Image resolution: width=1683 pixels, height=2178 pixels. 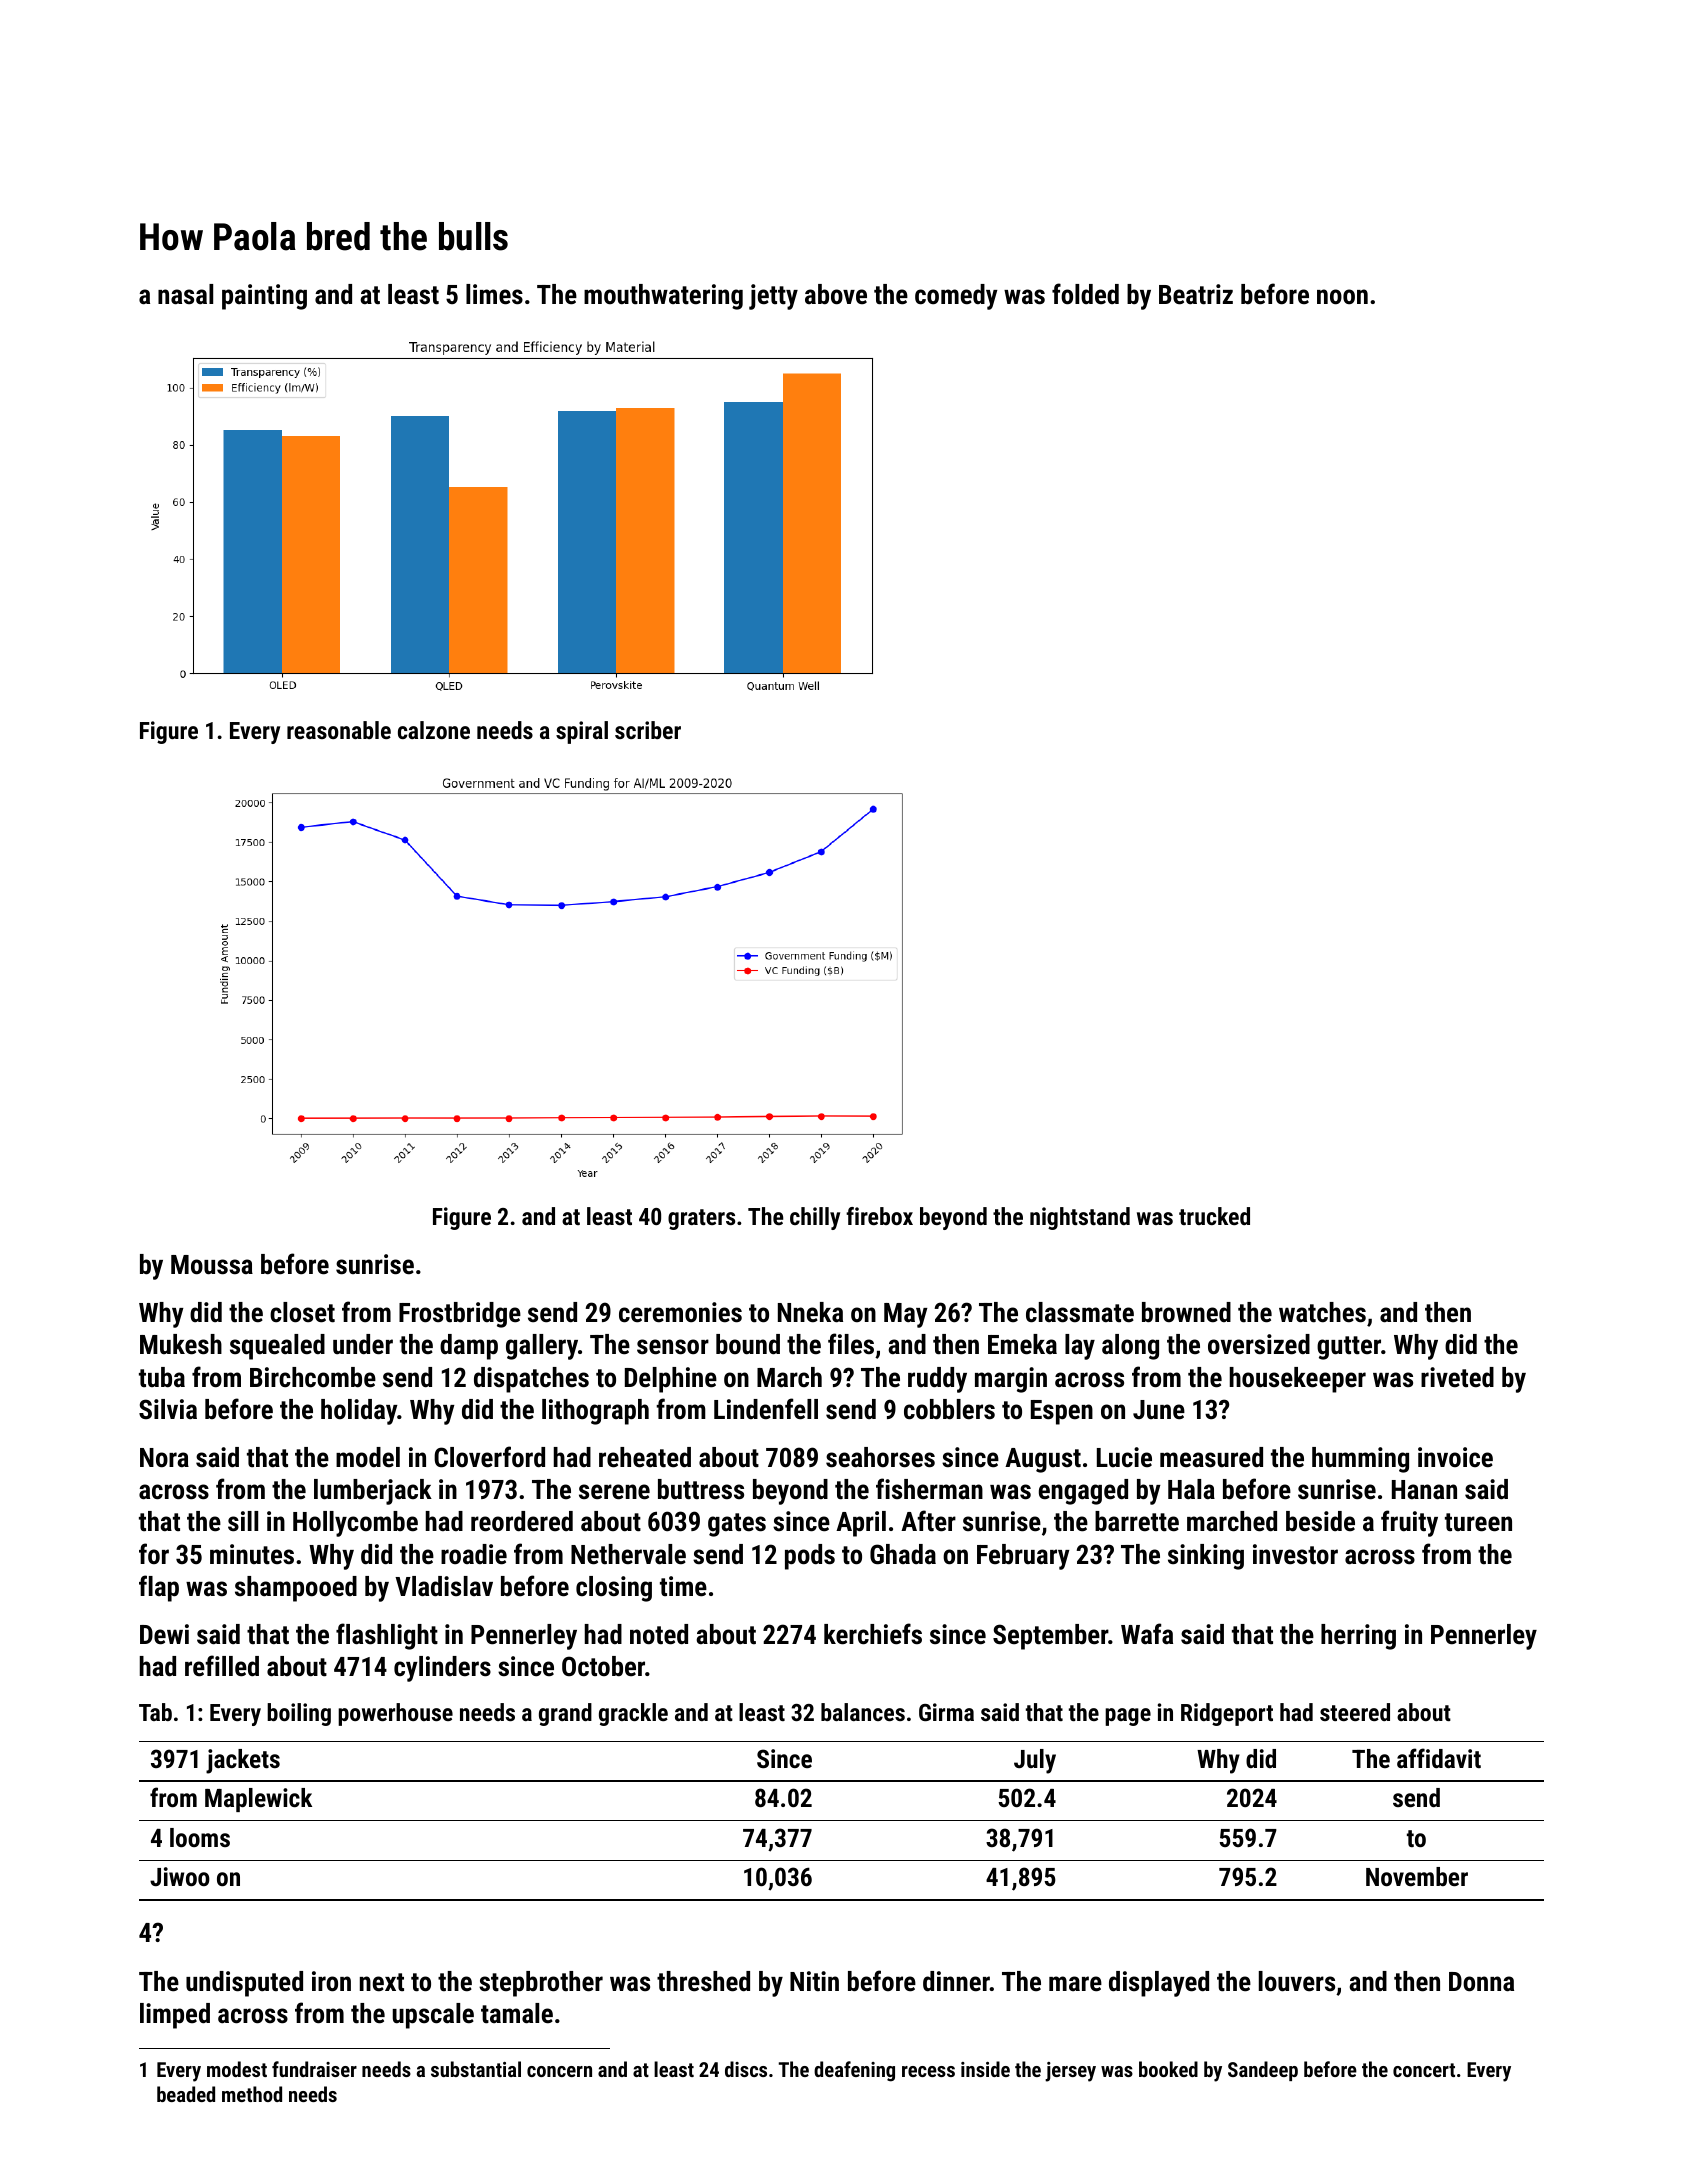 I want to click on calzone, so click(x=434, y=730).
